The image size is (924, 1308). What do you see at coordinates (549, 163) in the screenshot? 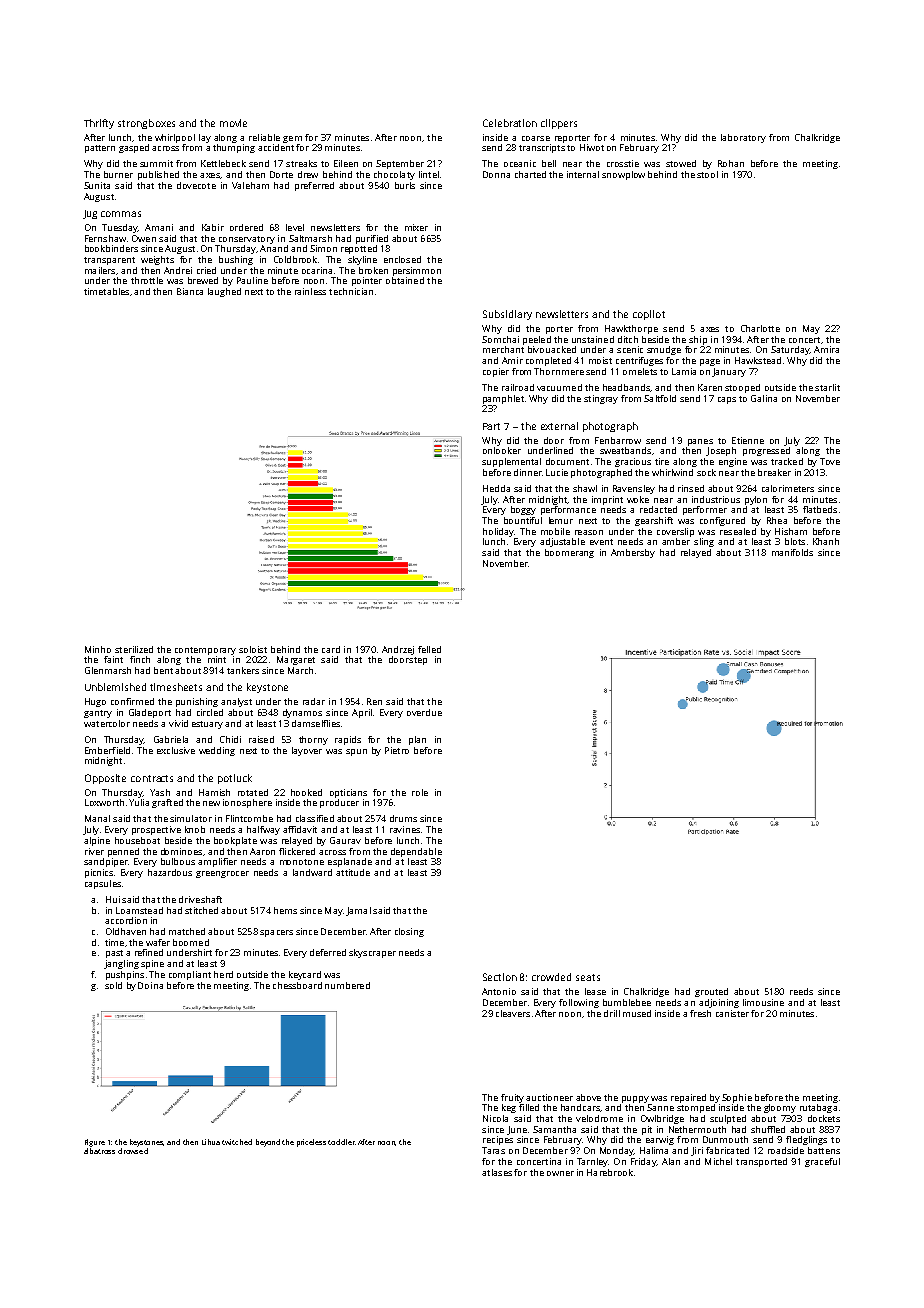
I see `bell` at bounding box center [549, 163].
